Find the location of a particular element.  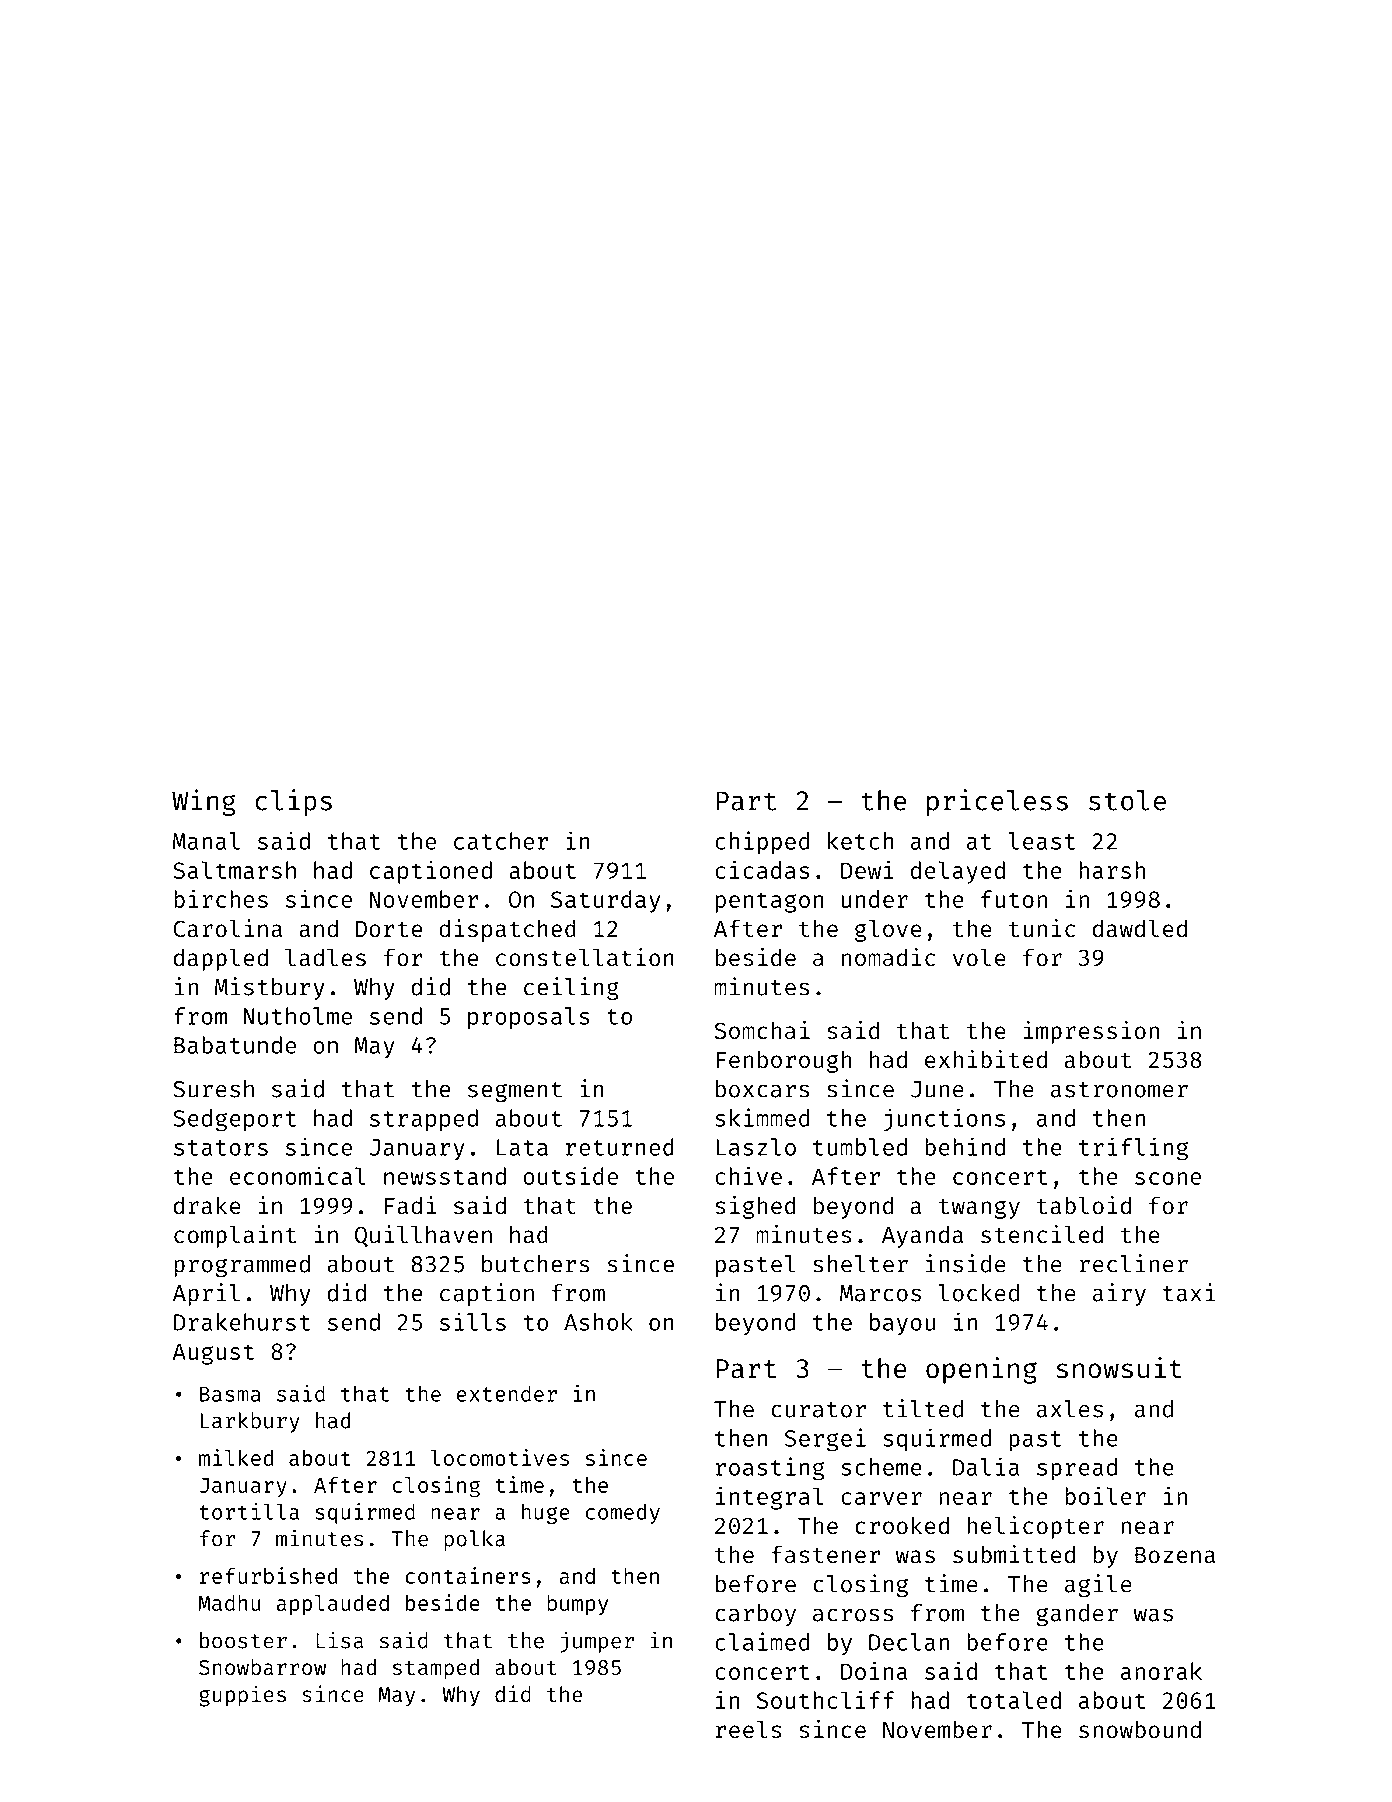

clips is located at coordinates (293, 802).
